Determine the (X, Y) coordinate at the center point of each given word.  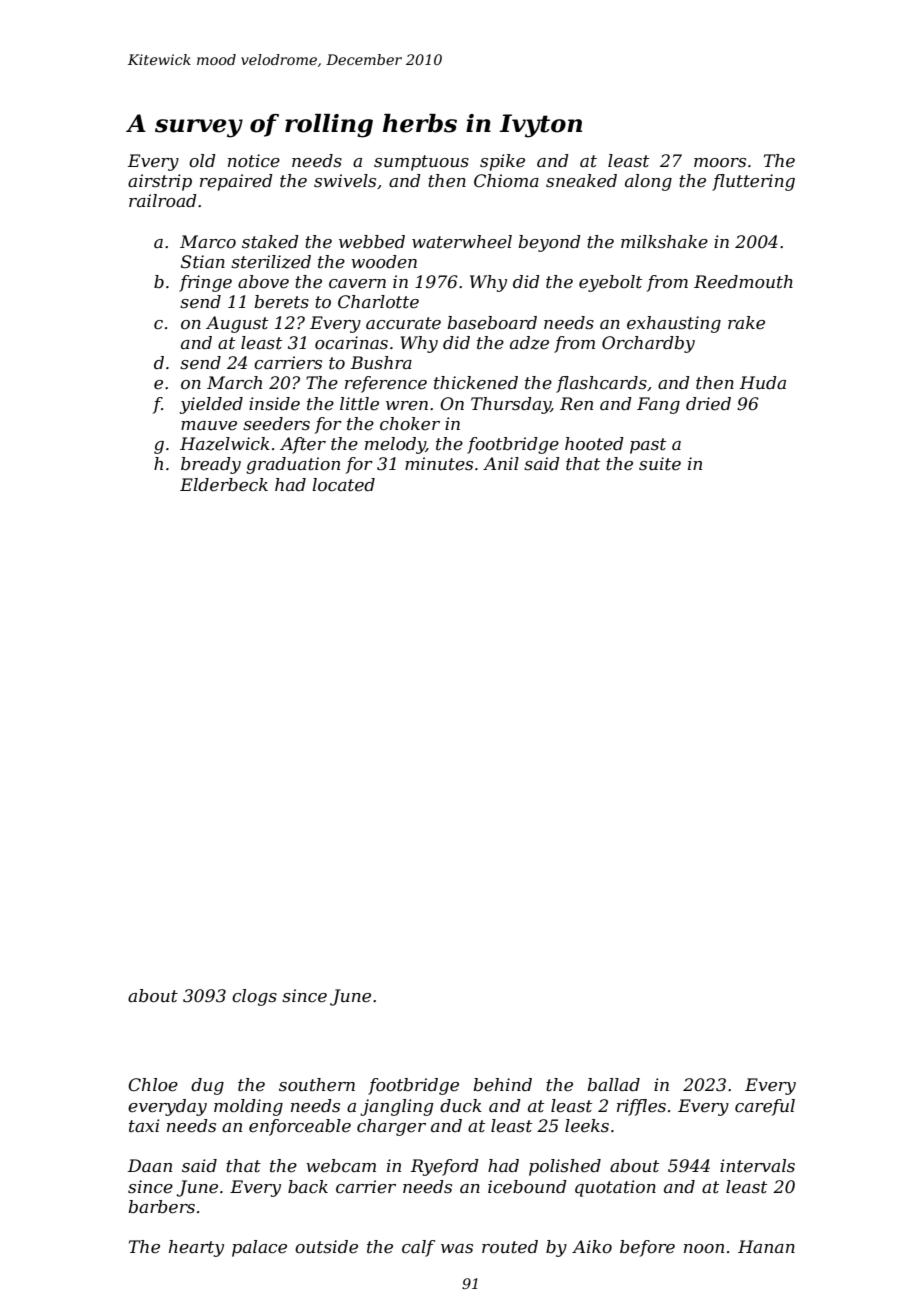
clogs (254, 997)
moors (720, 163)
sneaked (581, 181)
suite (660, 464)
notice (254, 161)
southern (317, 1084)
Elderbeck (224, 485)
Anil (501, 463)
